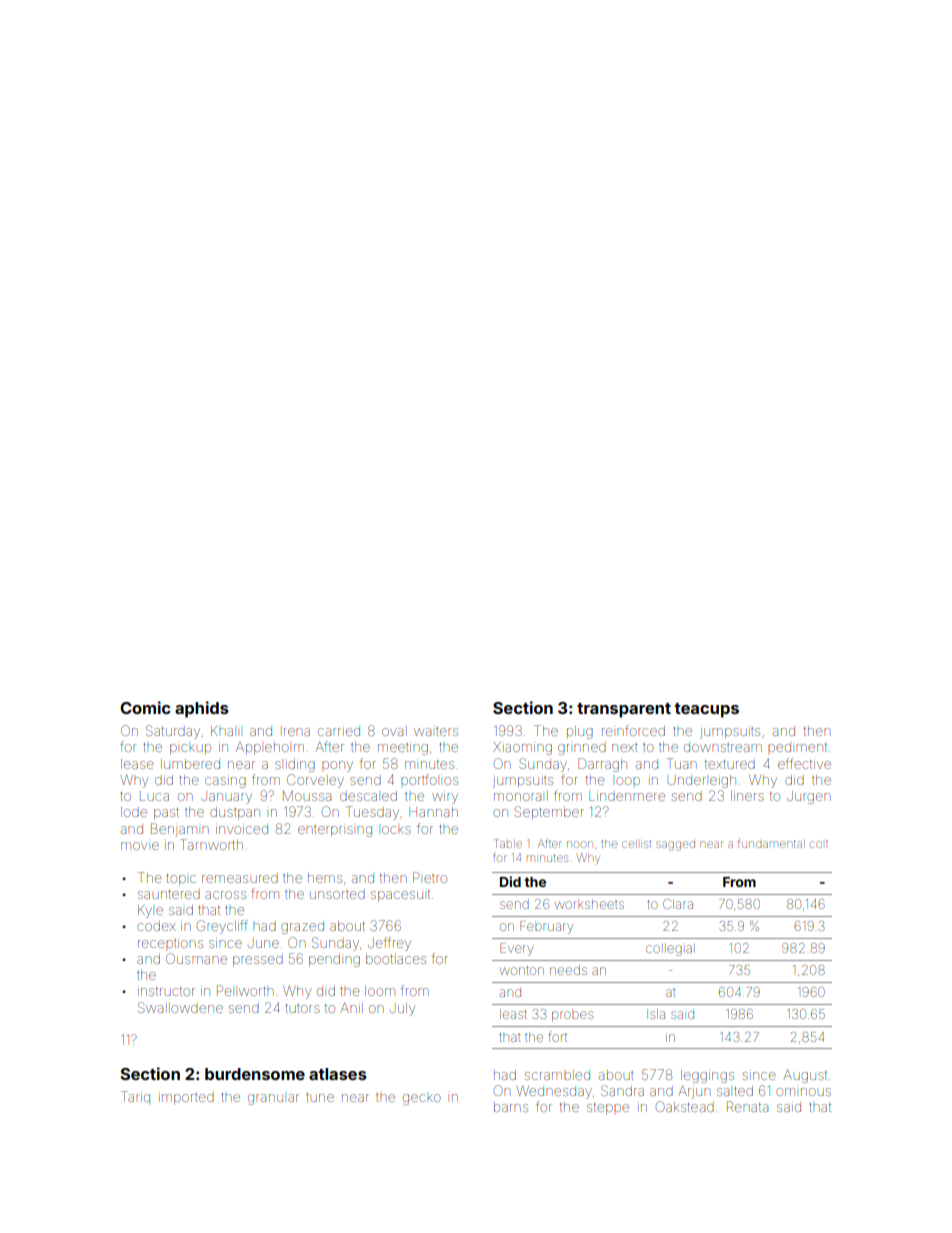 The width and height of the document is (952, 1233). What do you see at coordinates (140, 846) in the document?
I see `movie` at bounding box center [140, 846].
